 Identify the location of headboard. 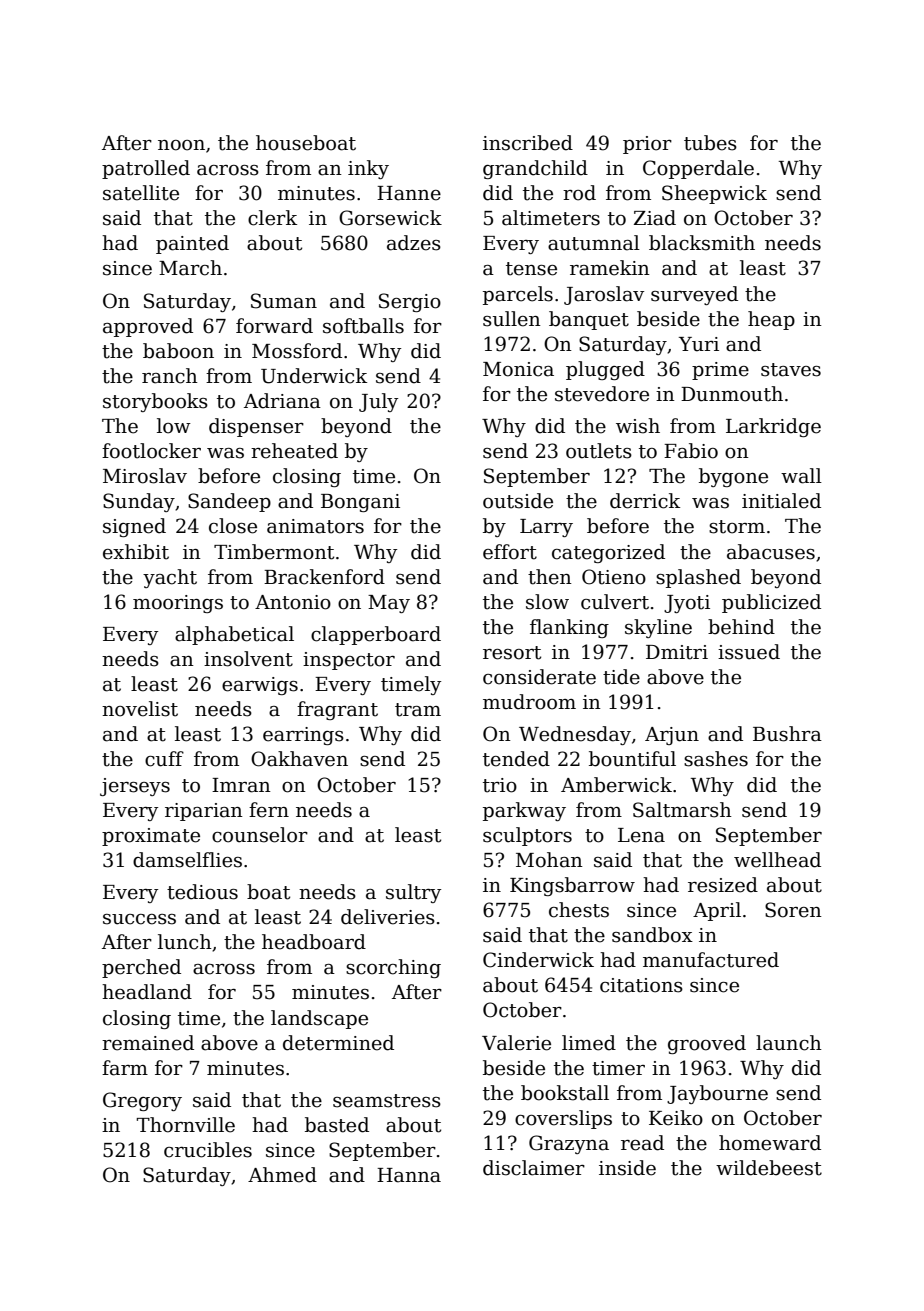
(314, 942).
